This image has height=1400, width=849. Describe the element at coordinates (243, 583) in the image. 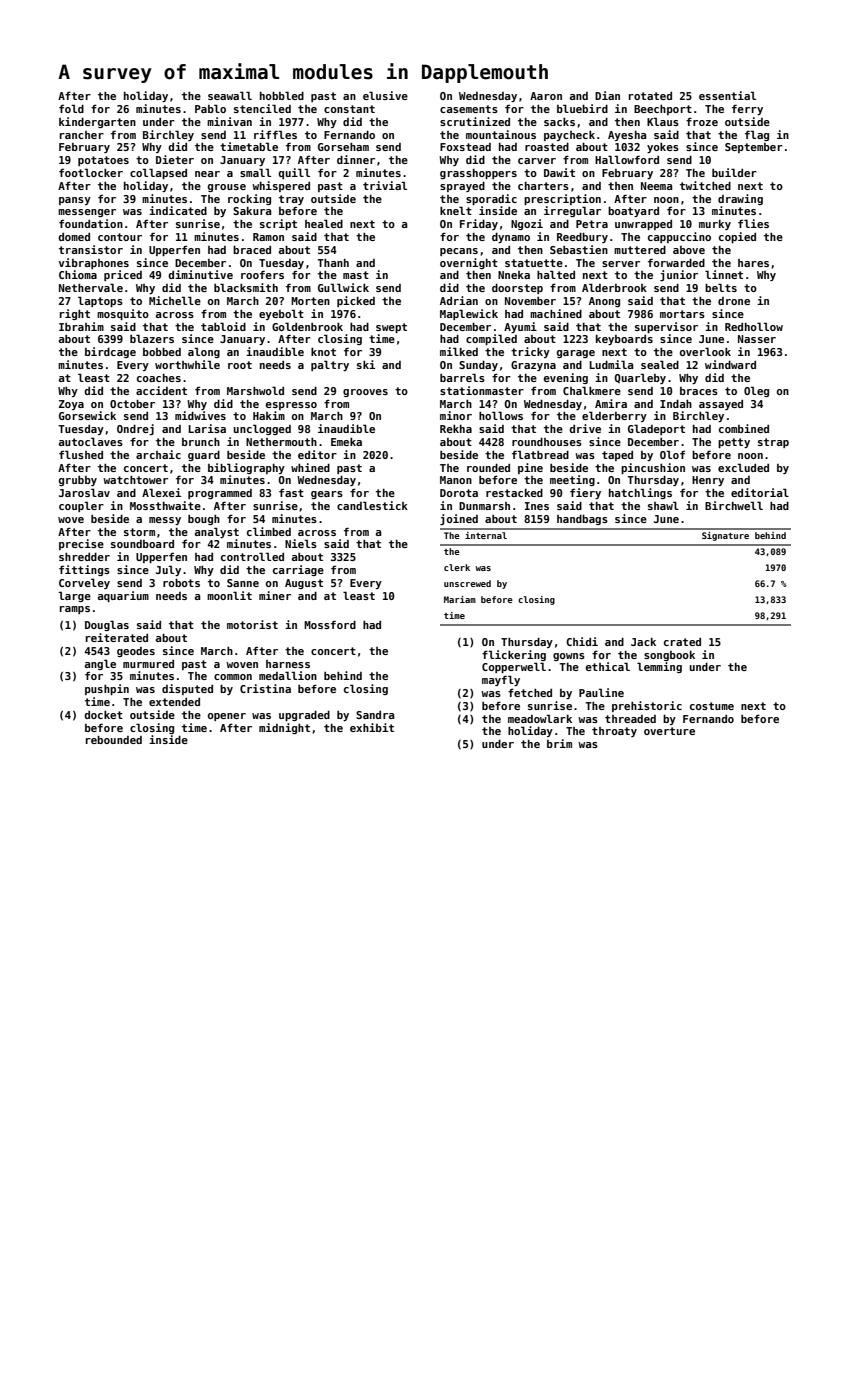

I see `Sanne` at that location.
